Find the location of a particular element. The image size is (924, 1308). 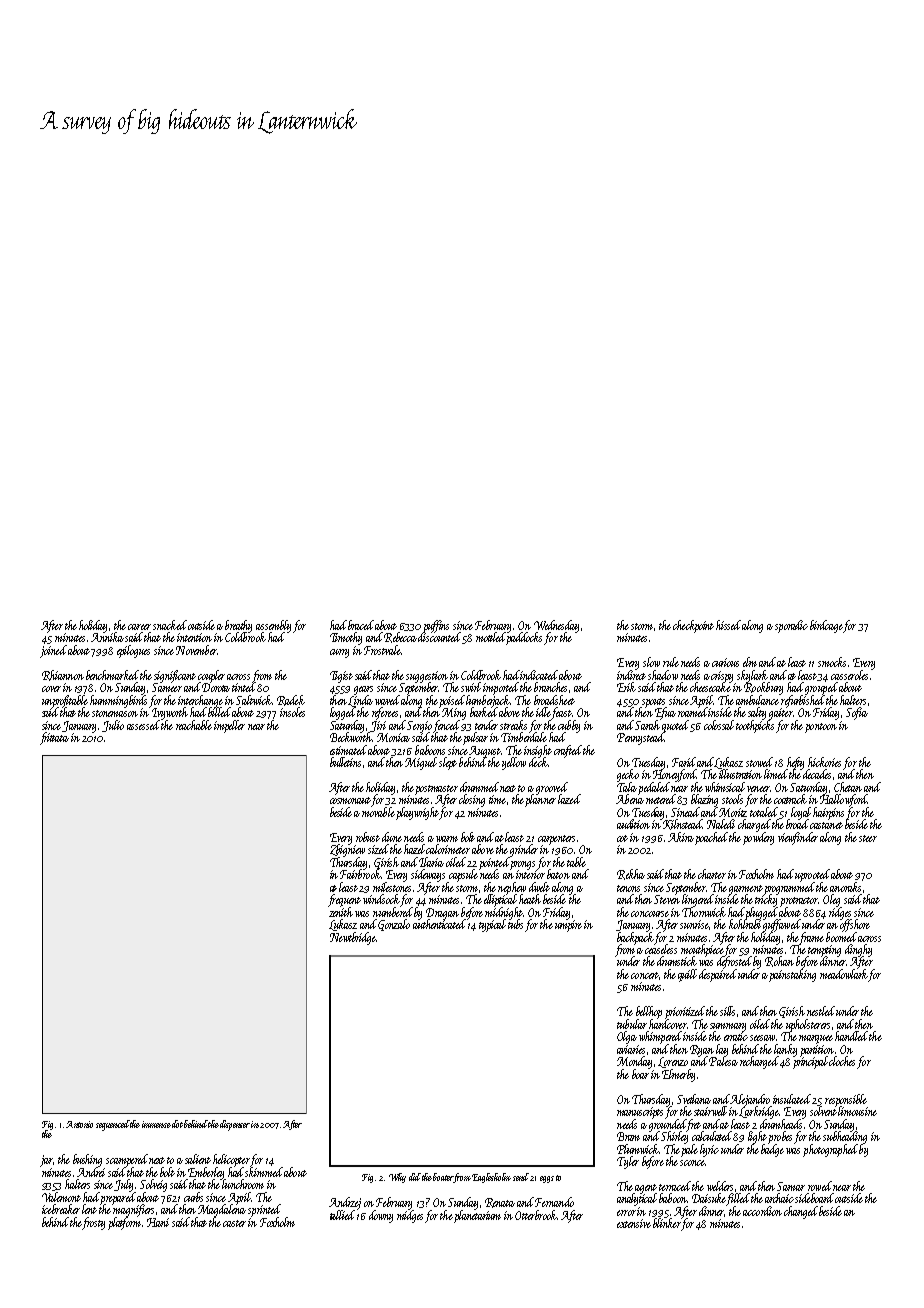

plugged is located at coordinates (762, 913).
